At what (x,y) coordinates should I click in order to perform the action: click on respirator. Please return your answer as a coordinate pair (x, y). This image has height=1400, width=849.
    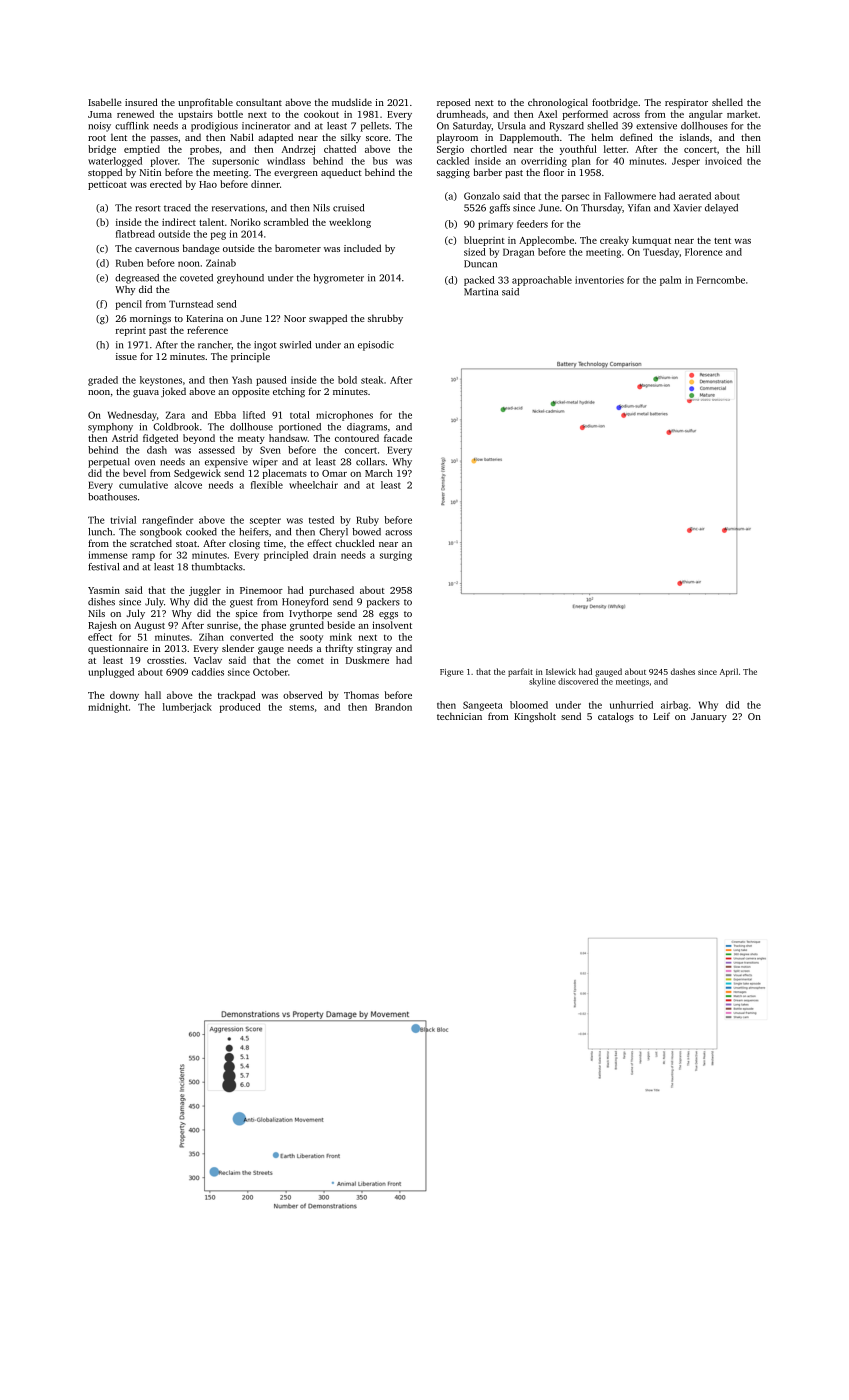
    Looking at the image, I should click on (686, 103).
